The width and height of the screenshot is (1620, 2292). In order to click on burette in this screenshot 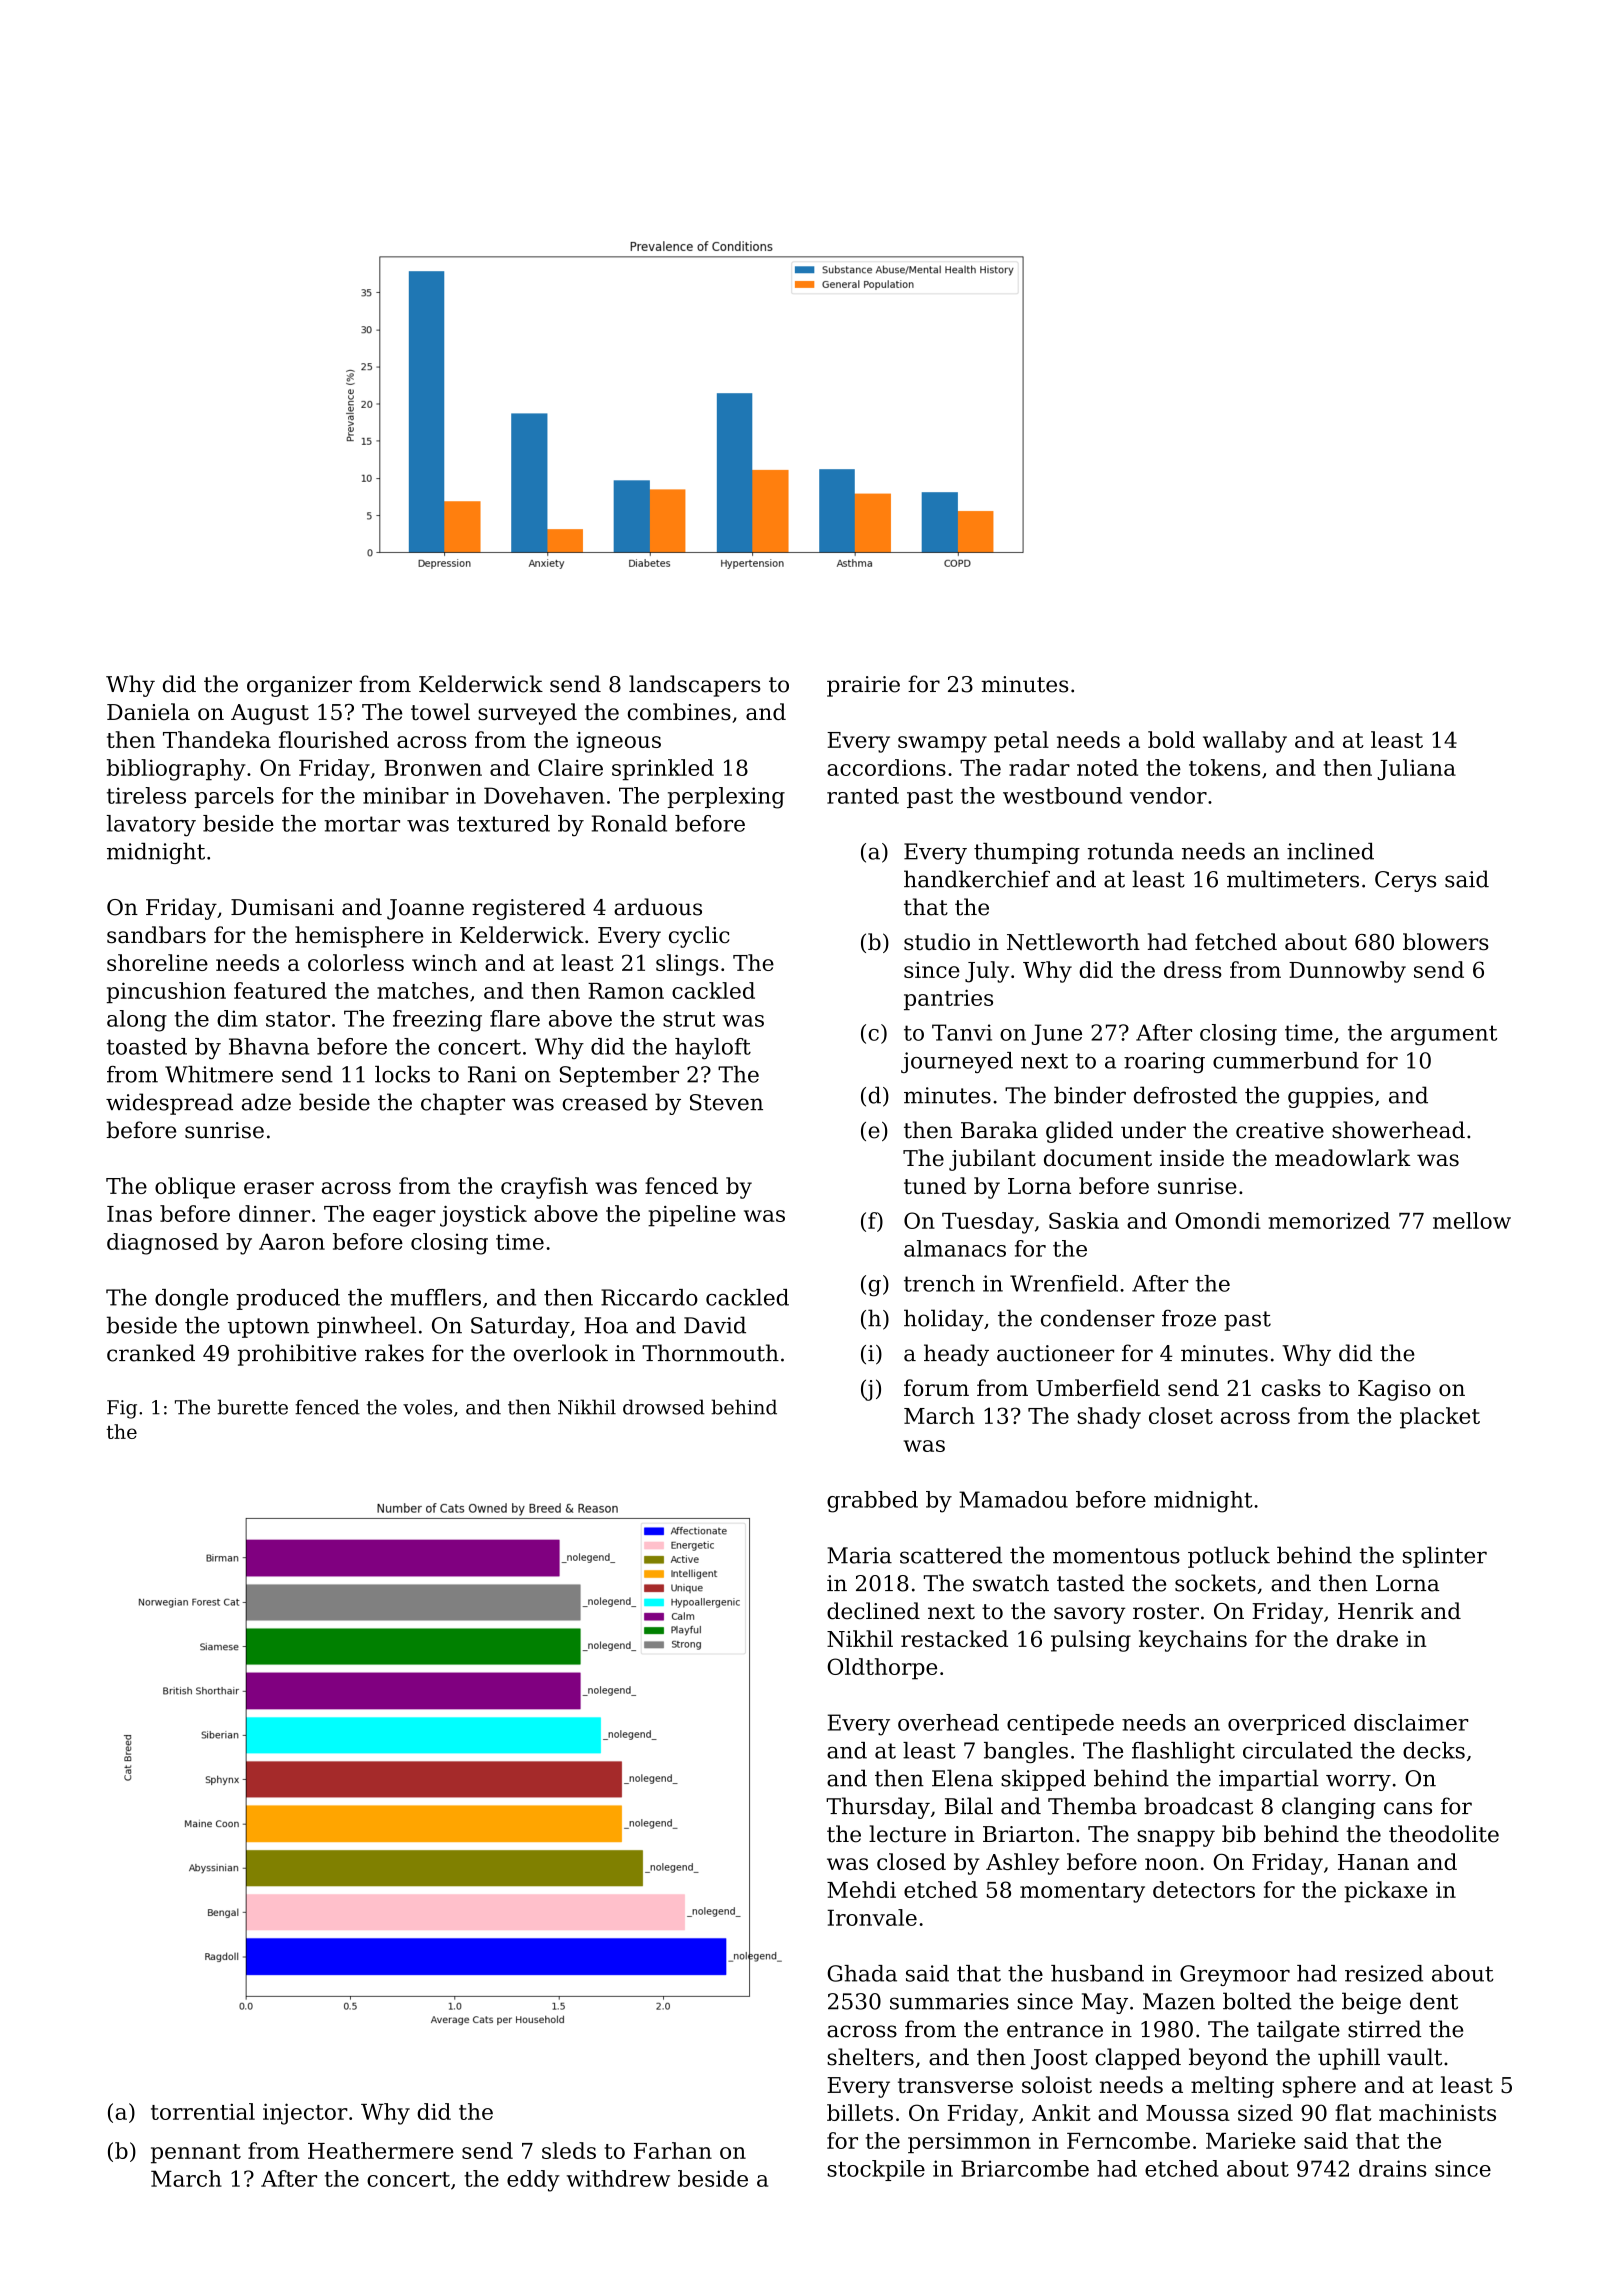, I will do `click(253, 1407)`.
